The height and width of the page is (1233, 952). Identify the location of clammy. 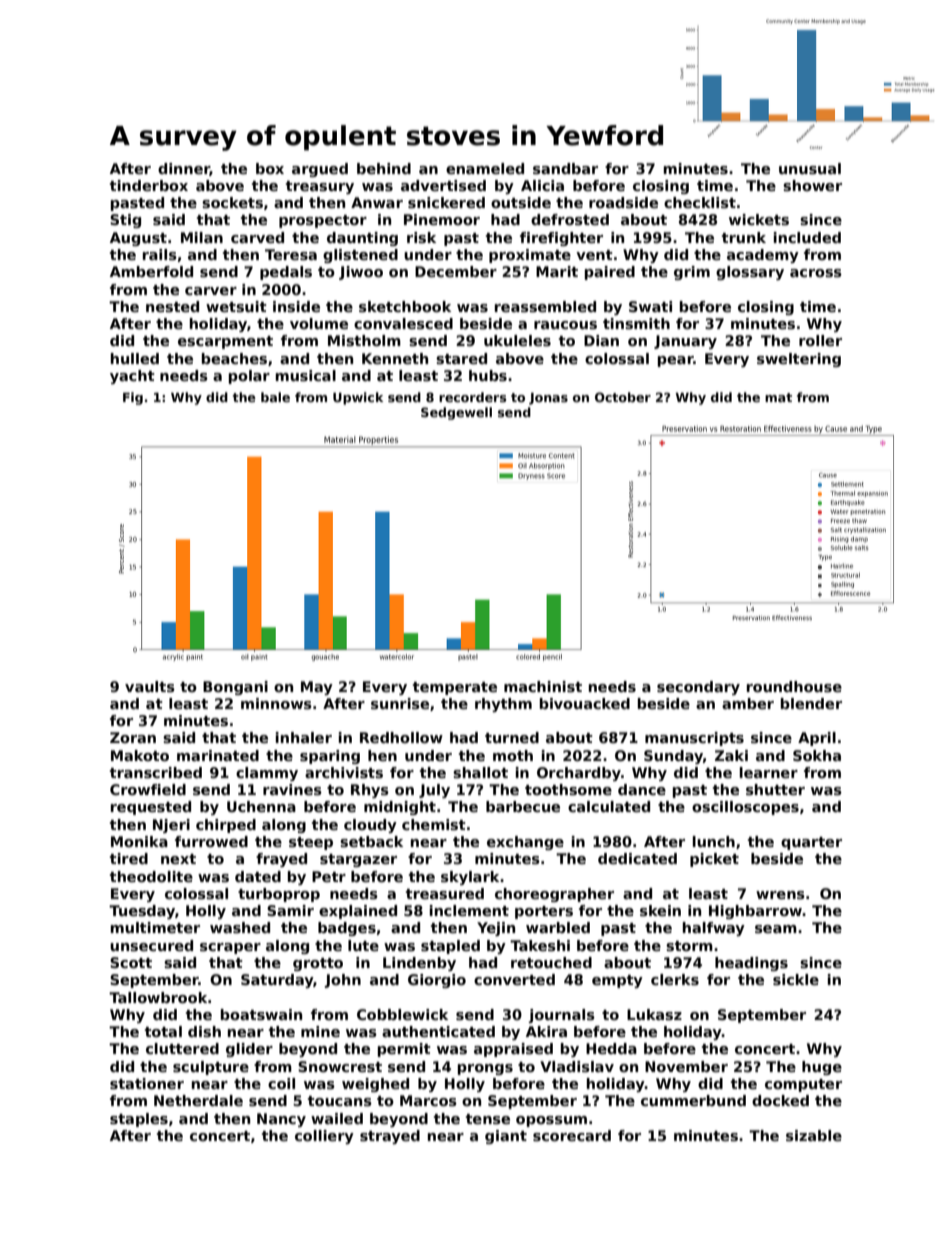
(267, 774).
